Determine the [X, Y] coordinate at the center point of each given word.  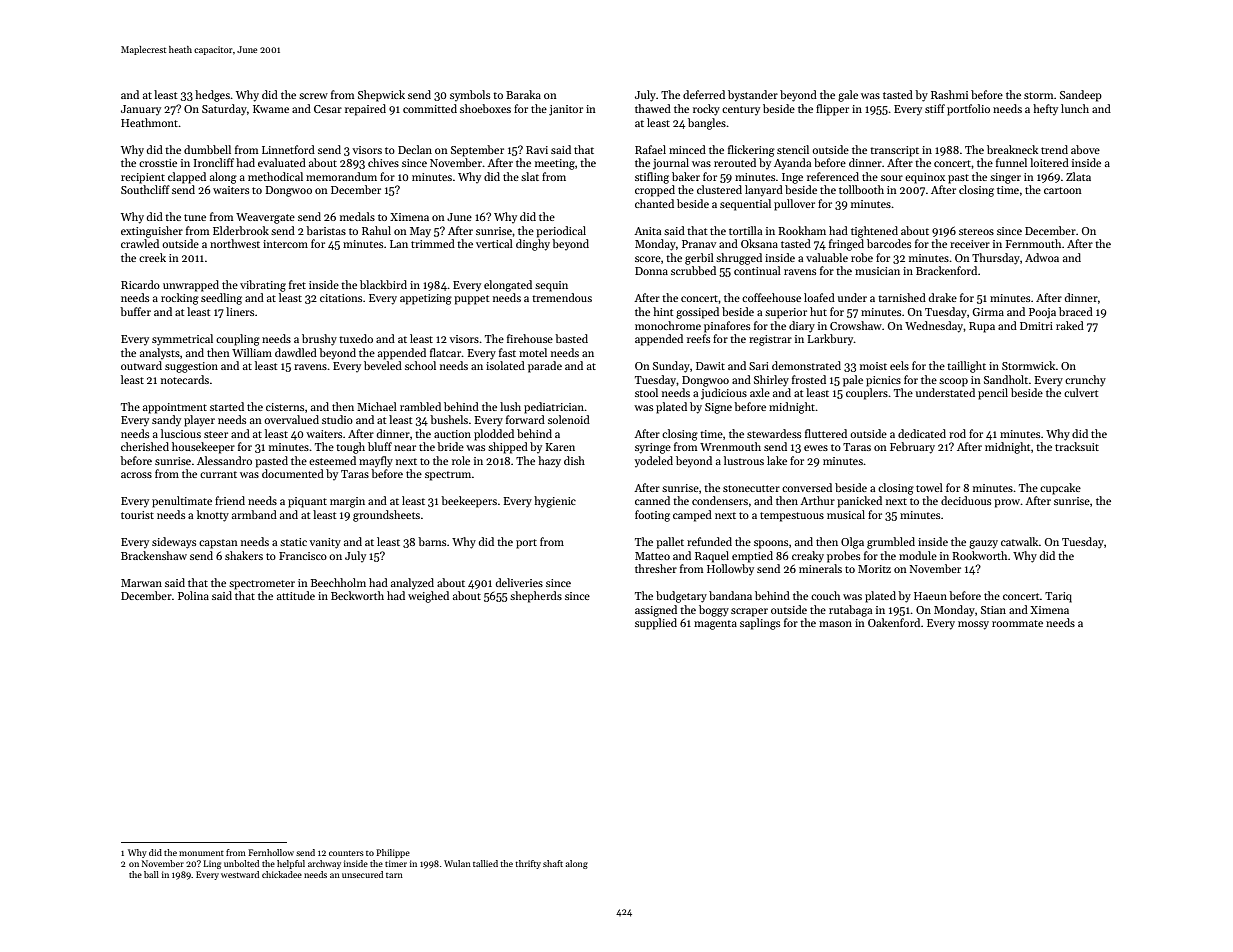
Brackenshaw [154, 555]
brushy [319, 340]
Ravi [537, 150]
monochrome [668, 325]
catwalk [1020, 541]
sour [892, 178]
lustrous [744, 460]
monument [201, 853]
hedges [212, 96]
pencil [993, 394]
